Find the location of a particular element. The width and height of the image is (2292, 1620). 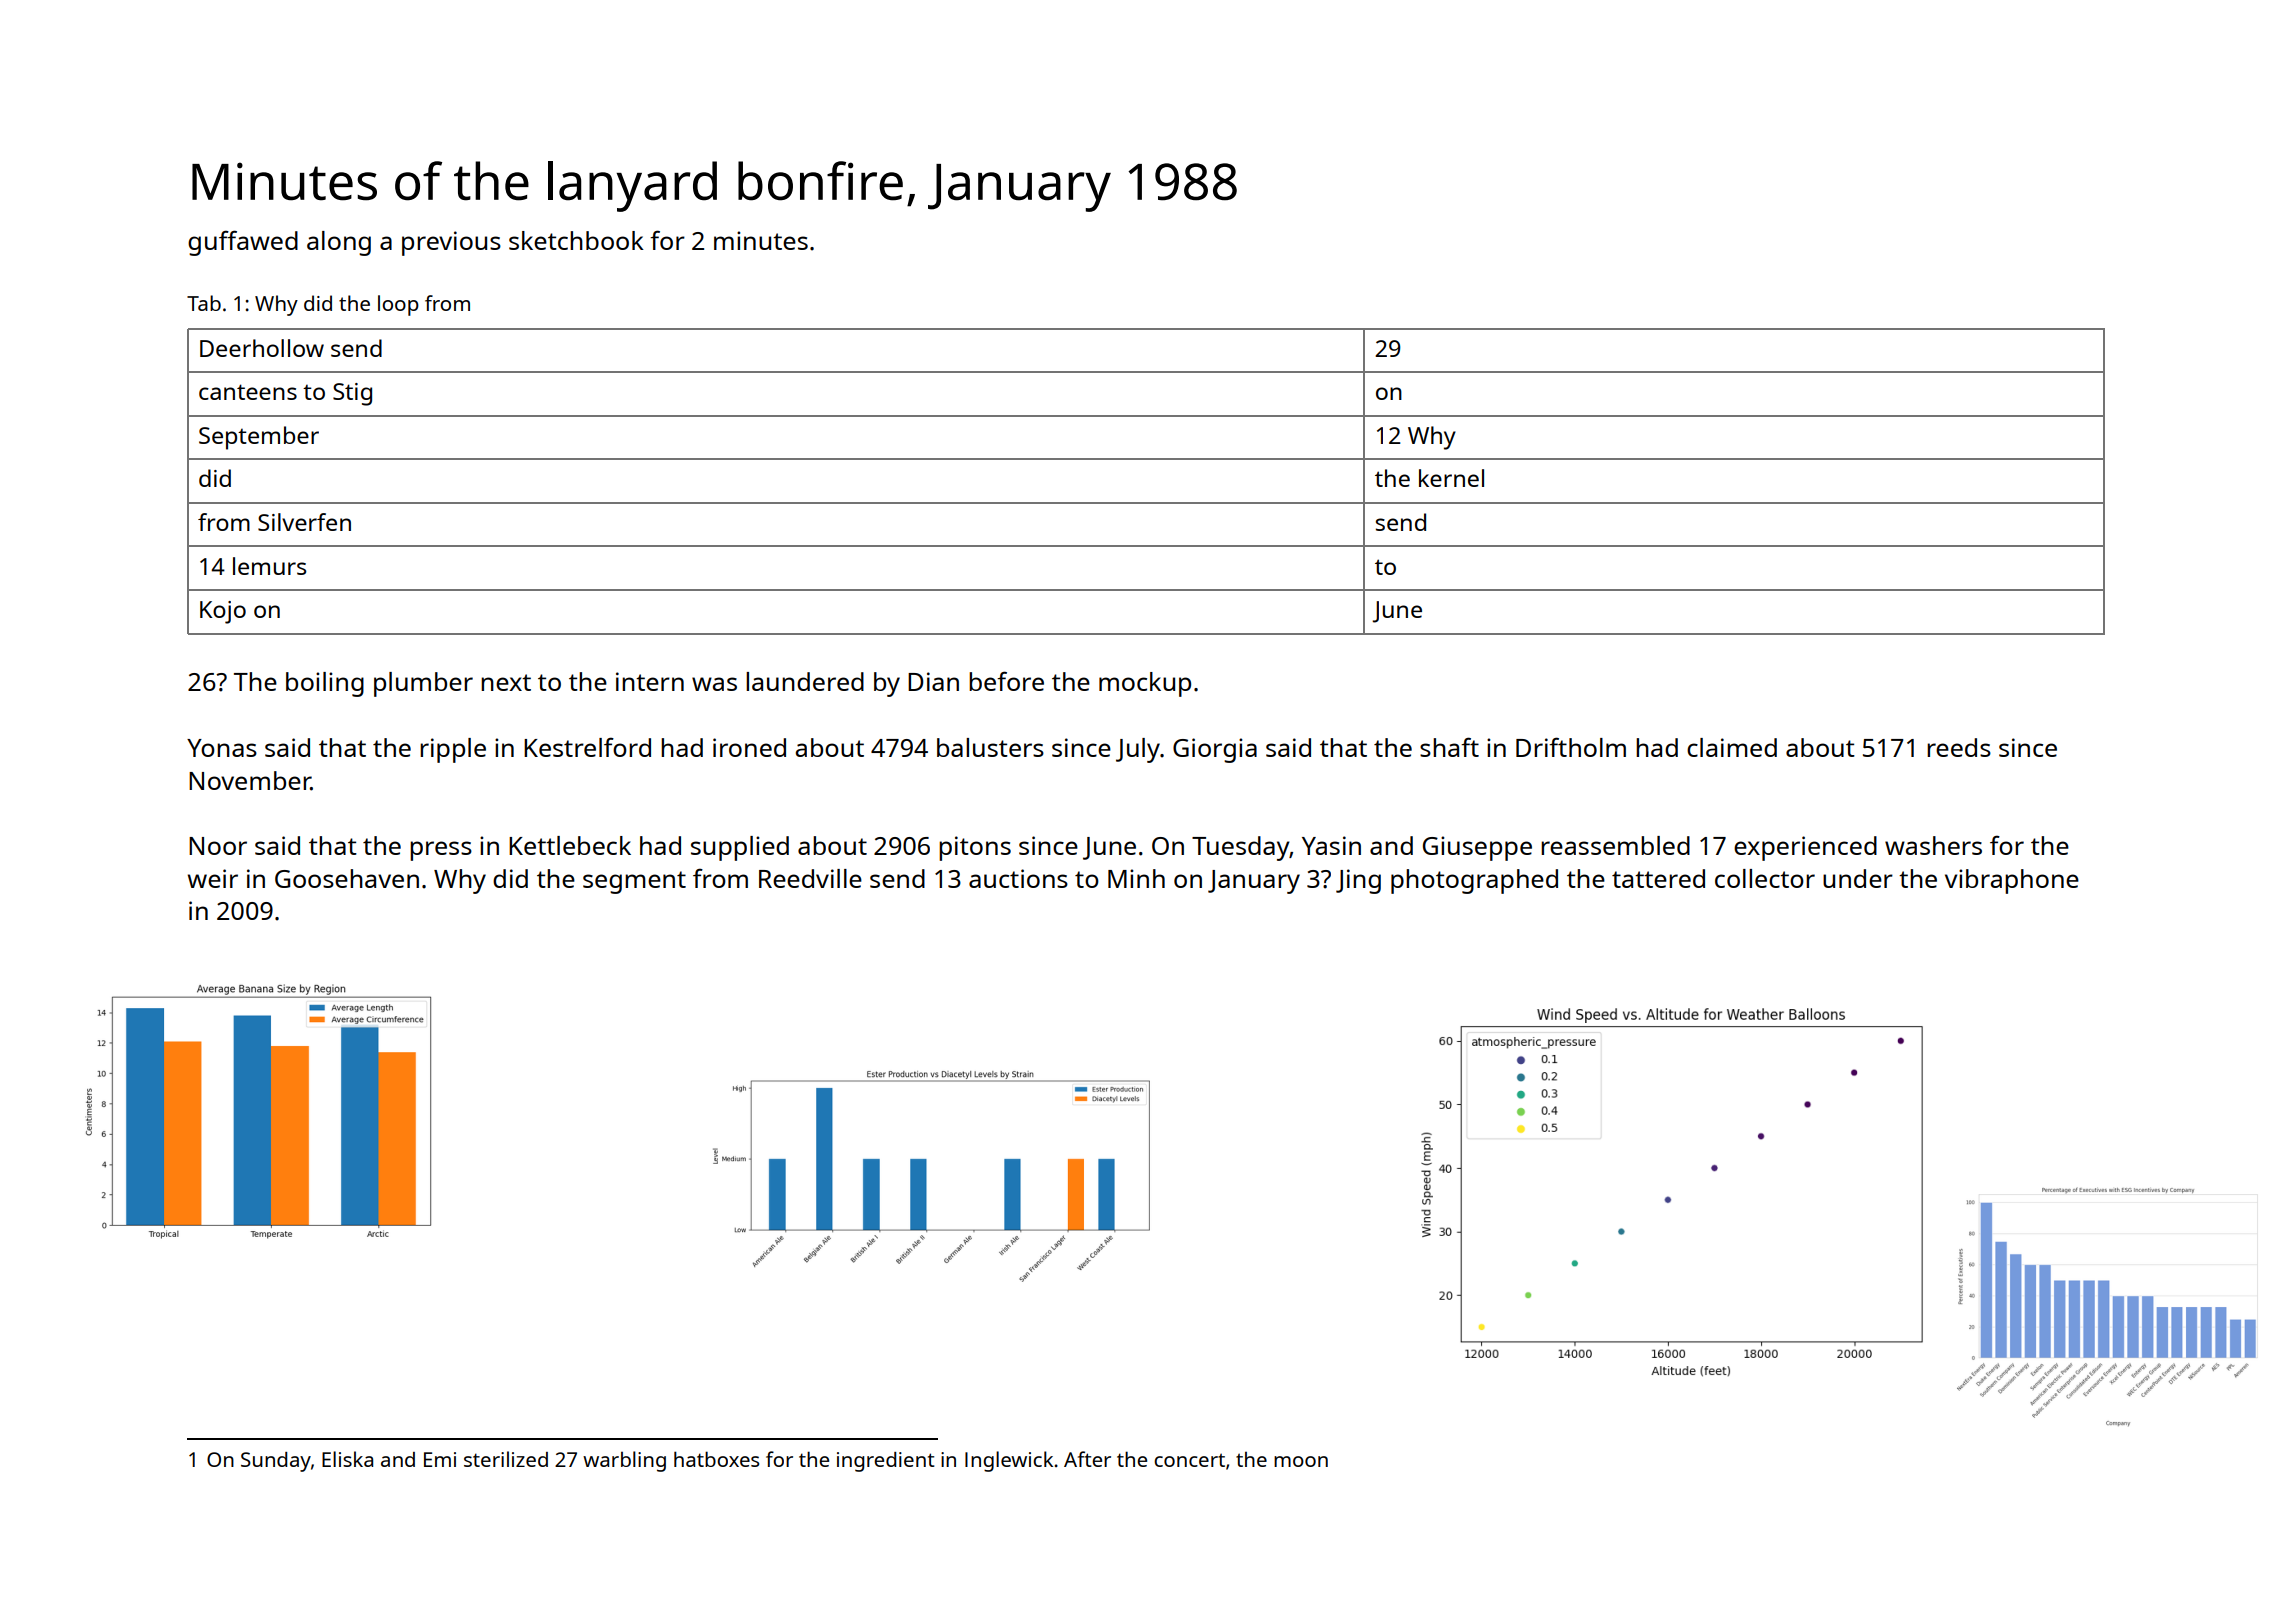

Eliska is located at coordinates (347, 1459).
